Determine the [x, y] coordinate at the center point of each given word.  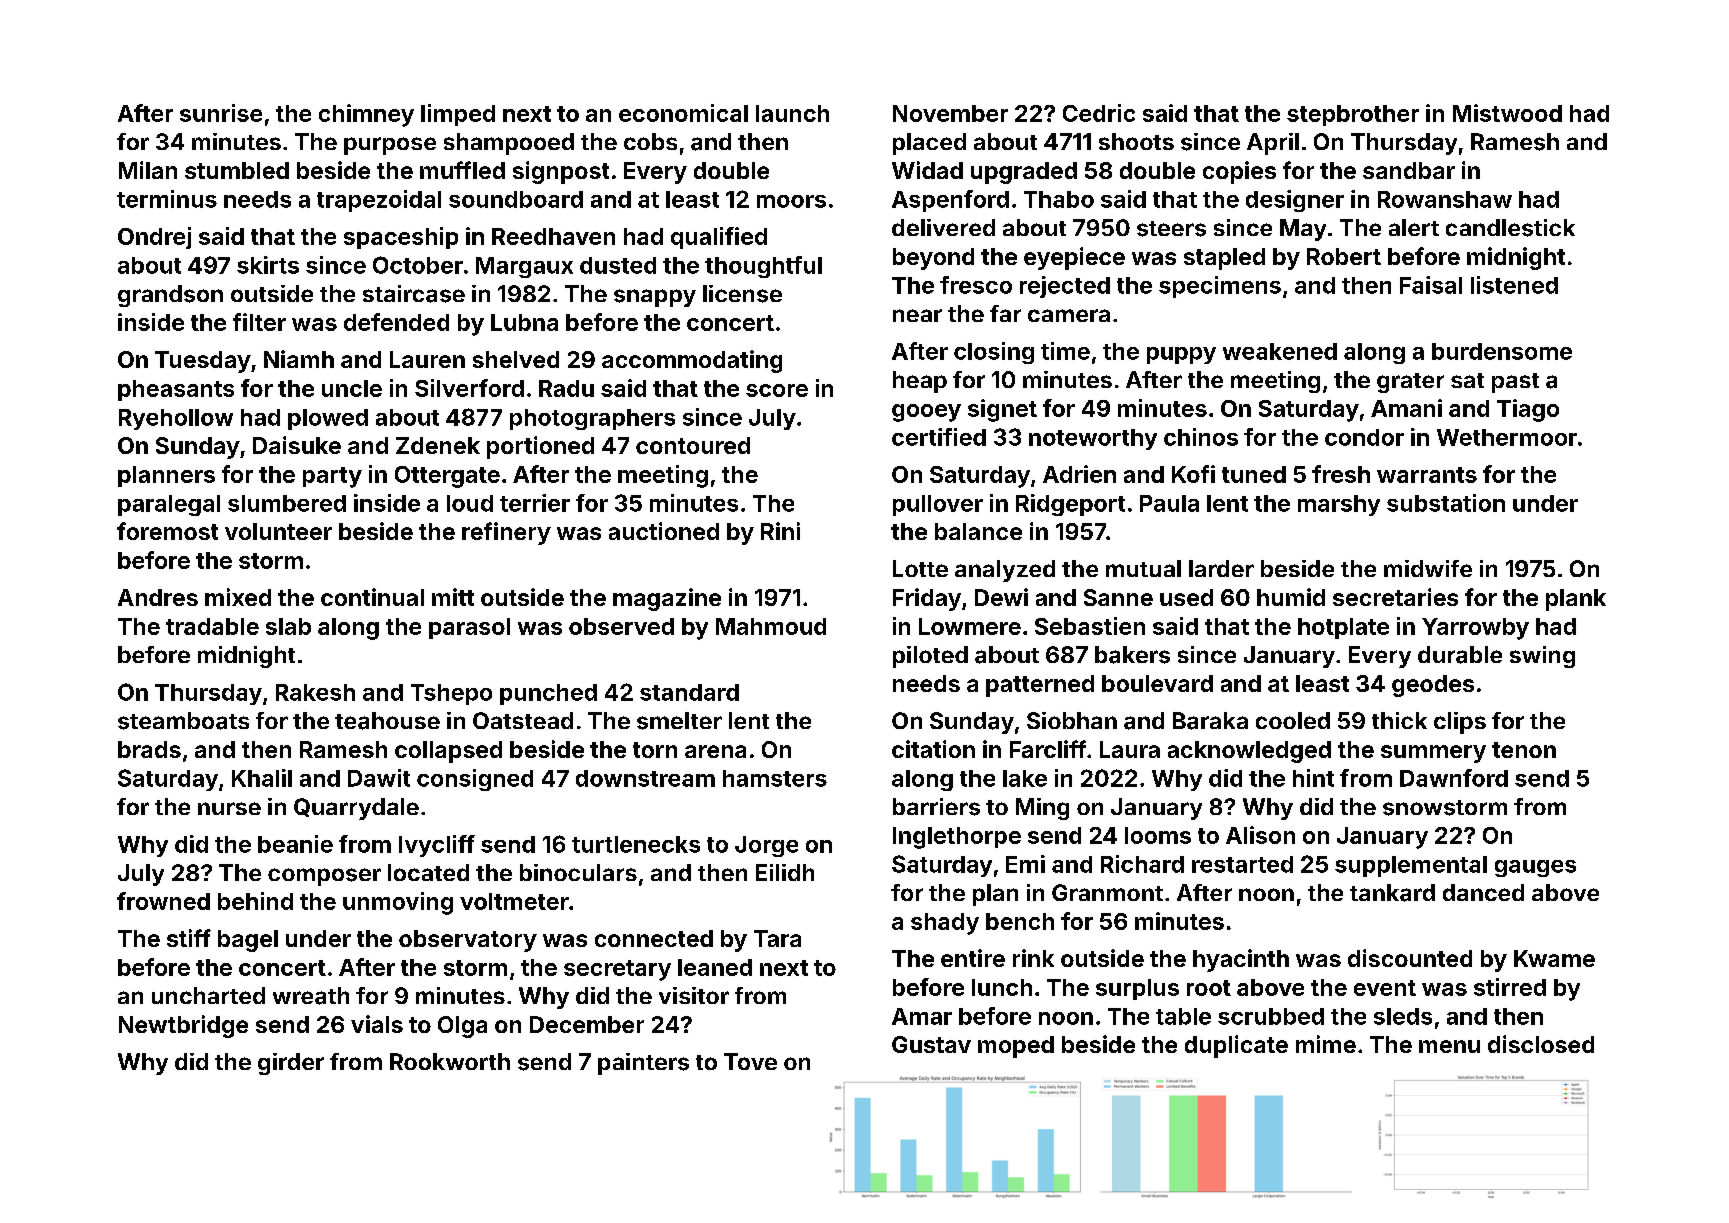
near [917, 315]
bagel [248, 941]
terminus [167, 199]
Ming [1042, 809]
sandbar [1409, 170]
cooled [1293, 720]
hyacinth [1241, 960]
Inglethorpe [957, 838]
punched [548, 694]
